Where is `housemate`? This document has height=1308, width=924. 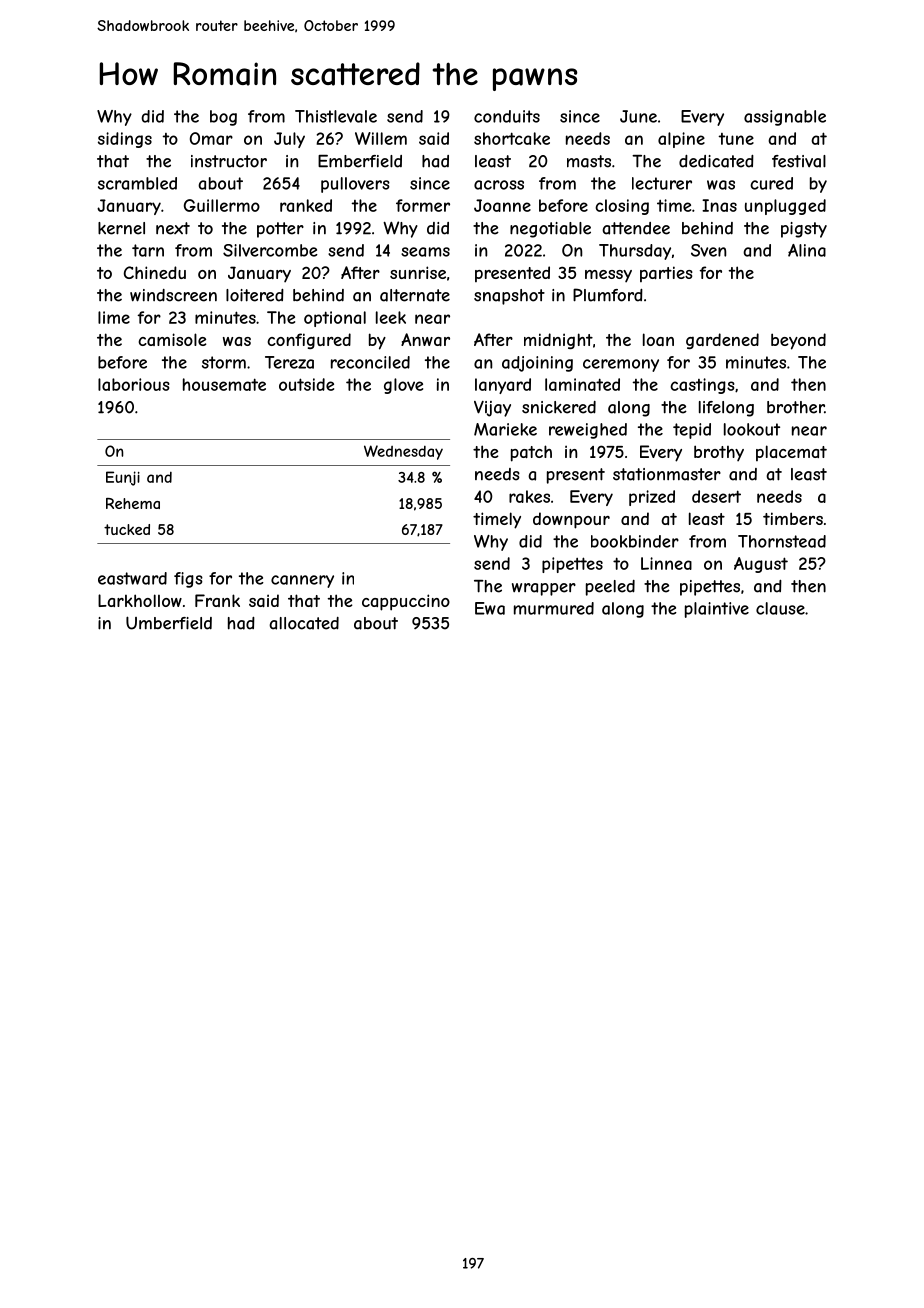 housemate is located at coordinates (224, 384).
